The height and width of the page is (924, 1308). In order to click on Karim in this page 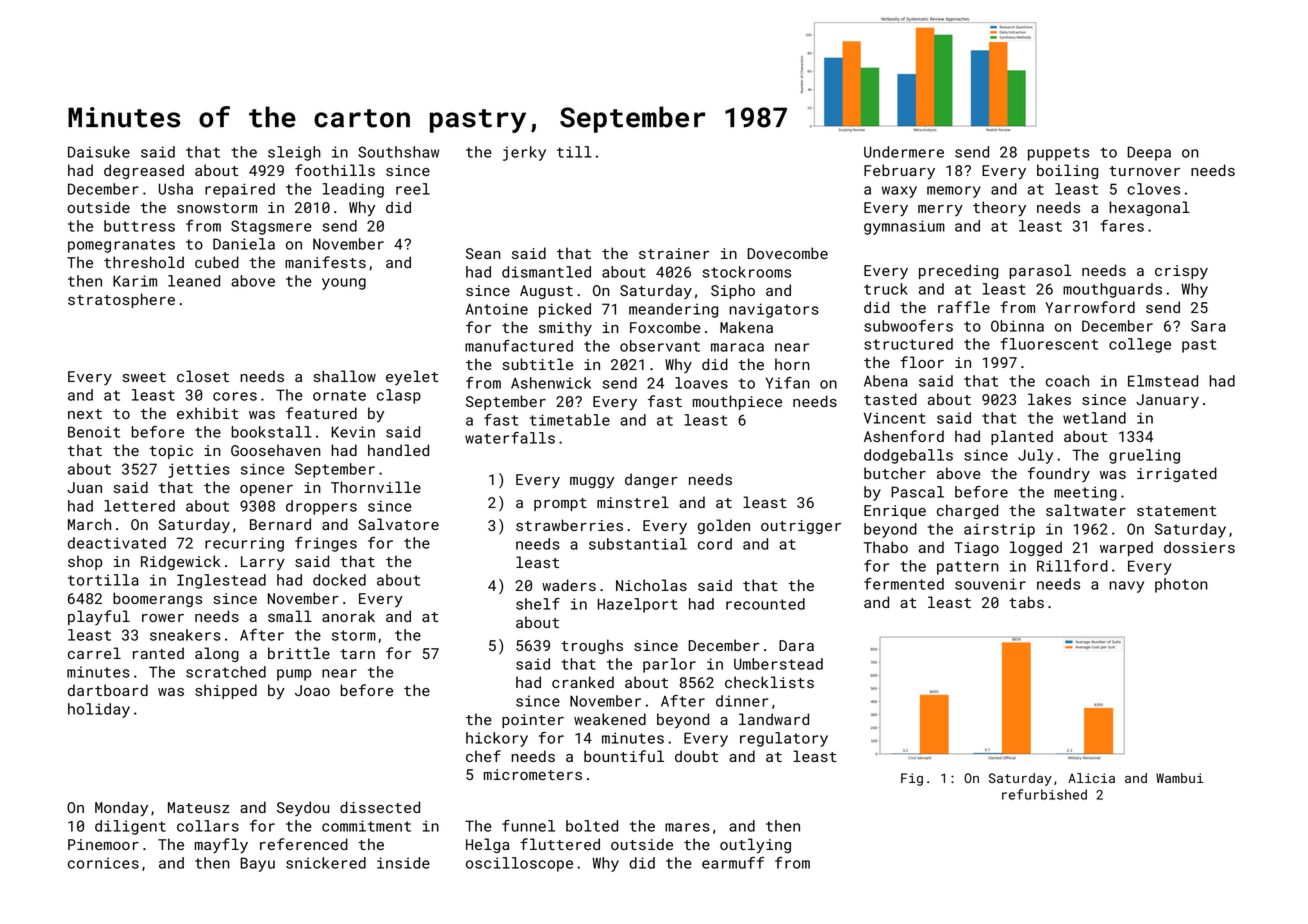, I will do `click(135, 281)`.
